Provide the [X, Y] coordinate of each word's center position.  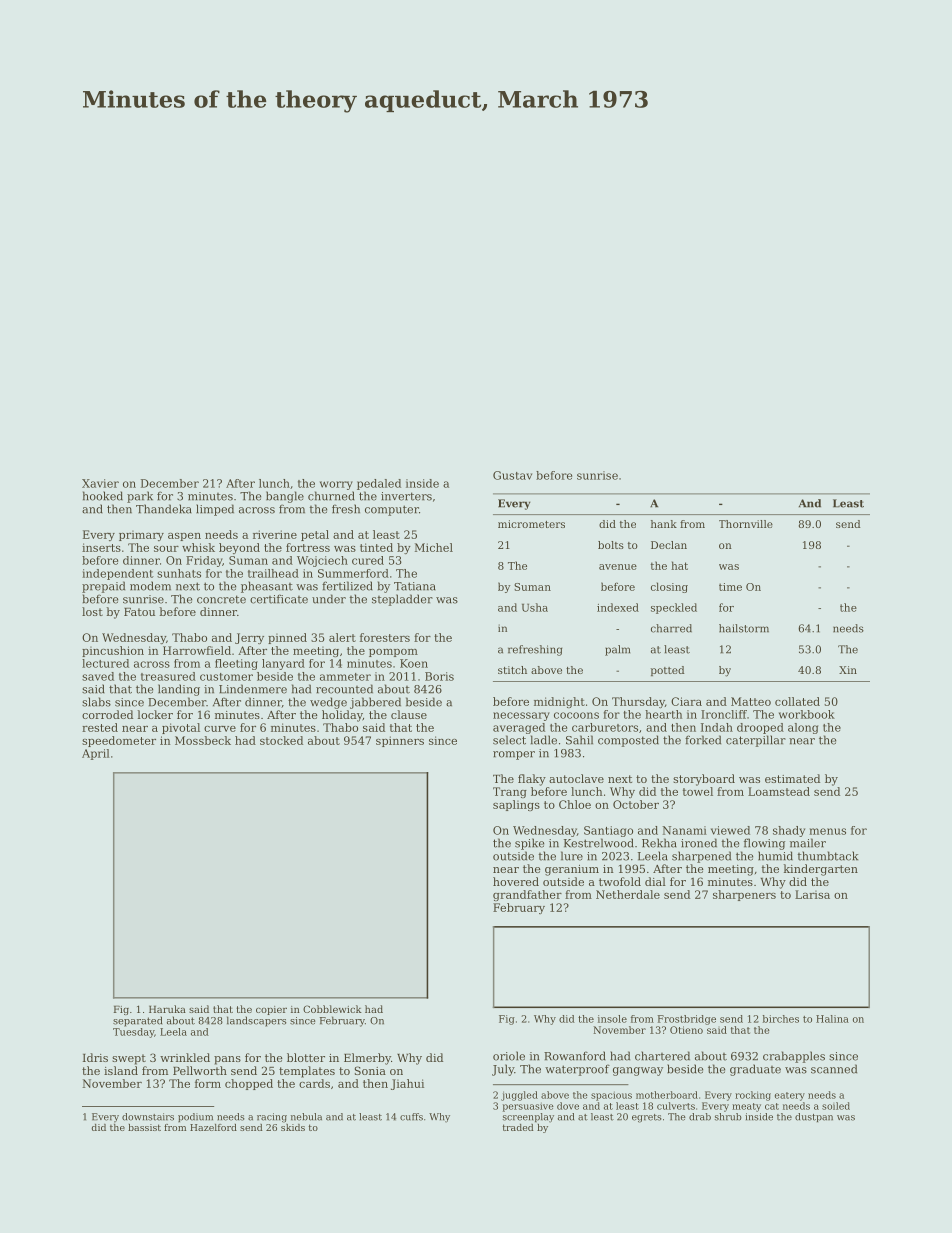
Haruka [167, 1009]
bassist [144, 1127]
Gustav [512, 475]
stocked [281, 740]
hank [664, 524]
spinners [400, 741]
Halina [832, 1019]
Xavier [100, 483]
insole [612, 1019]
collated [797, 701]
